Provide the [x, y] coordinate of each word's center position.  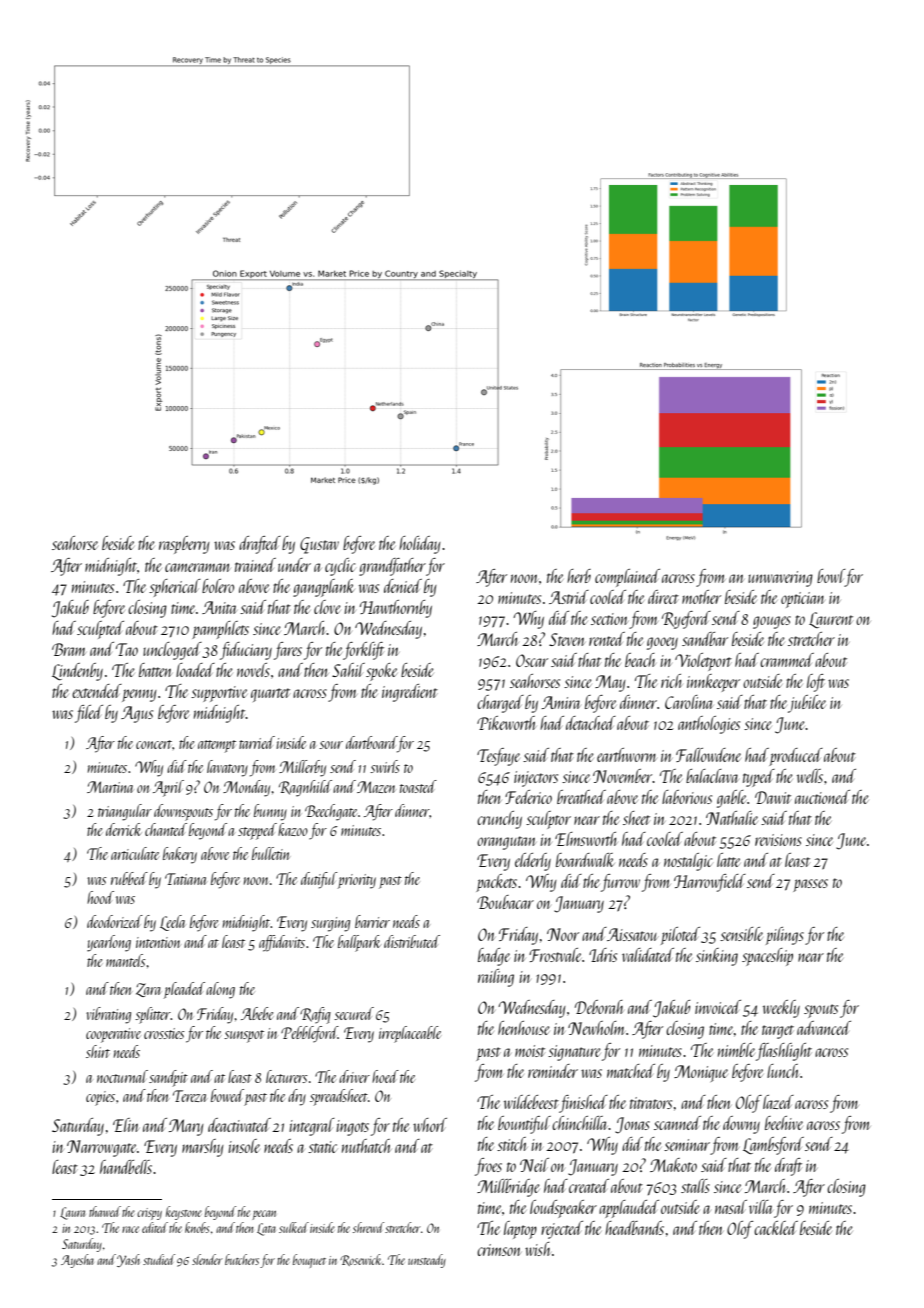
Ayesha [77, 1261]
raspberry [184, 545]
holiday [420, 545]
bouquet [309, 1261]
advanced [824, 1028]
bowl [831, 576]
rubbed [129, 878]
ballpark [359, 943]
